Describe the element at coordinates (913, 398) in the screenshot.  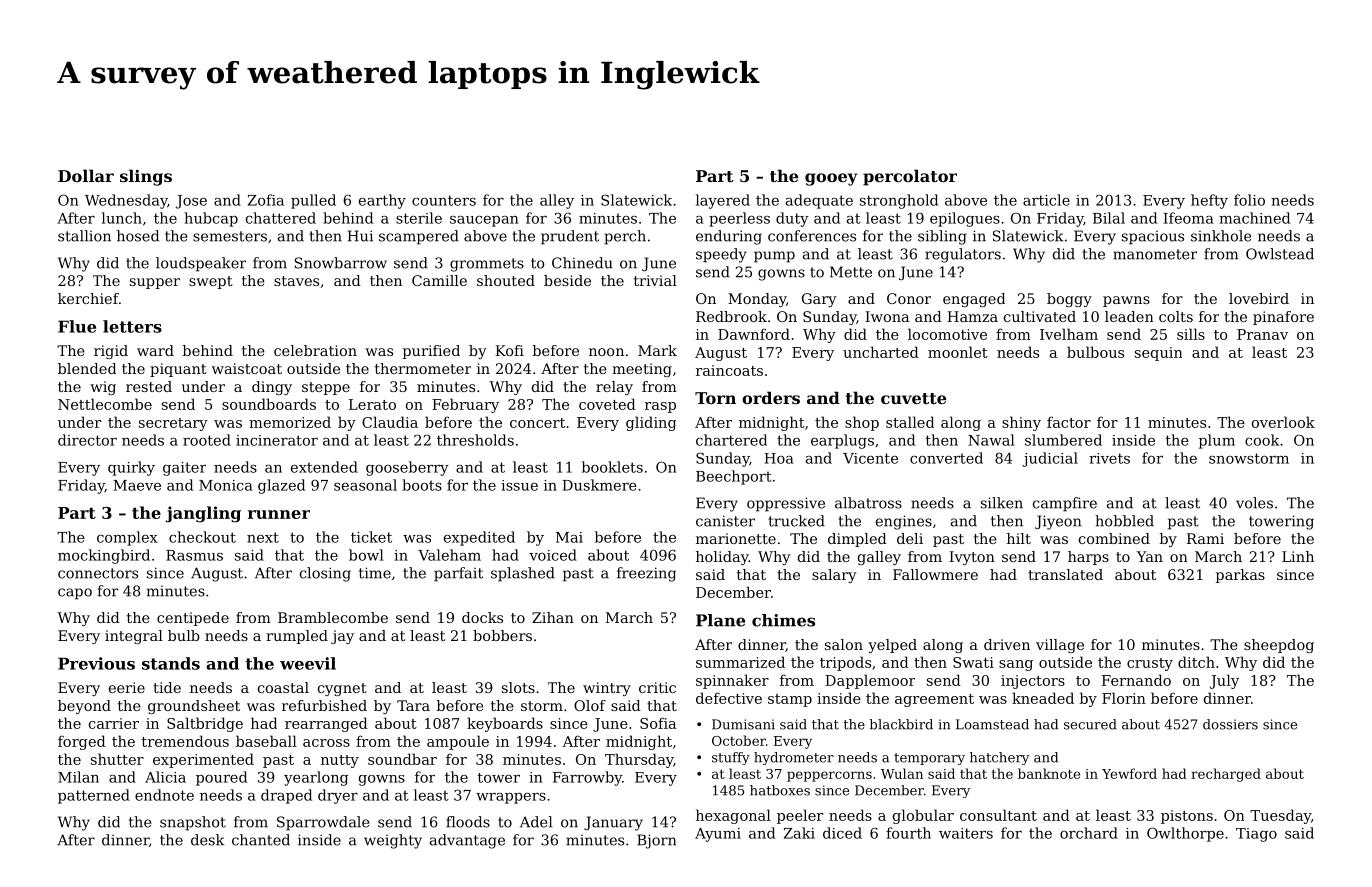
I see `cuvette` at that location.
